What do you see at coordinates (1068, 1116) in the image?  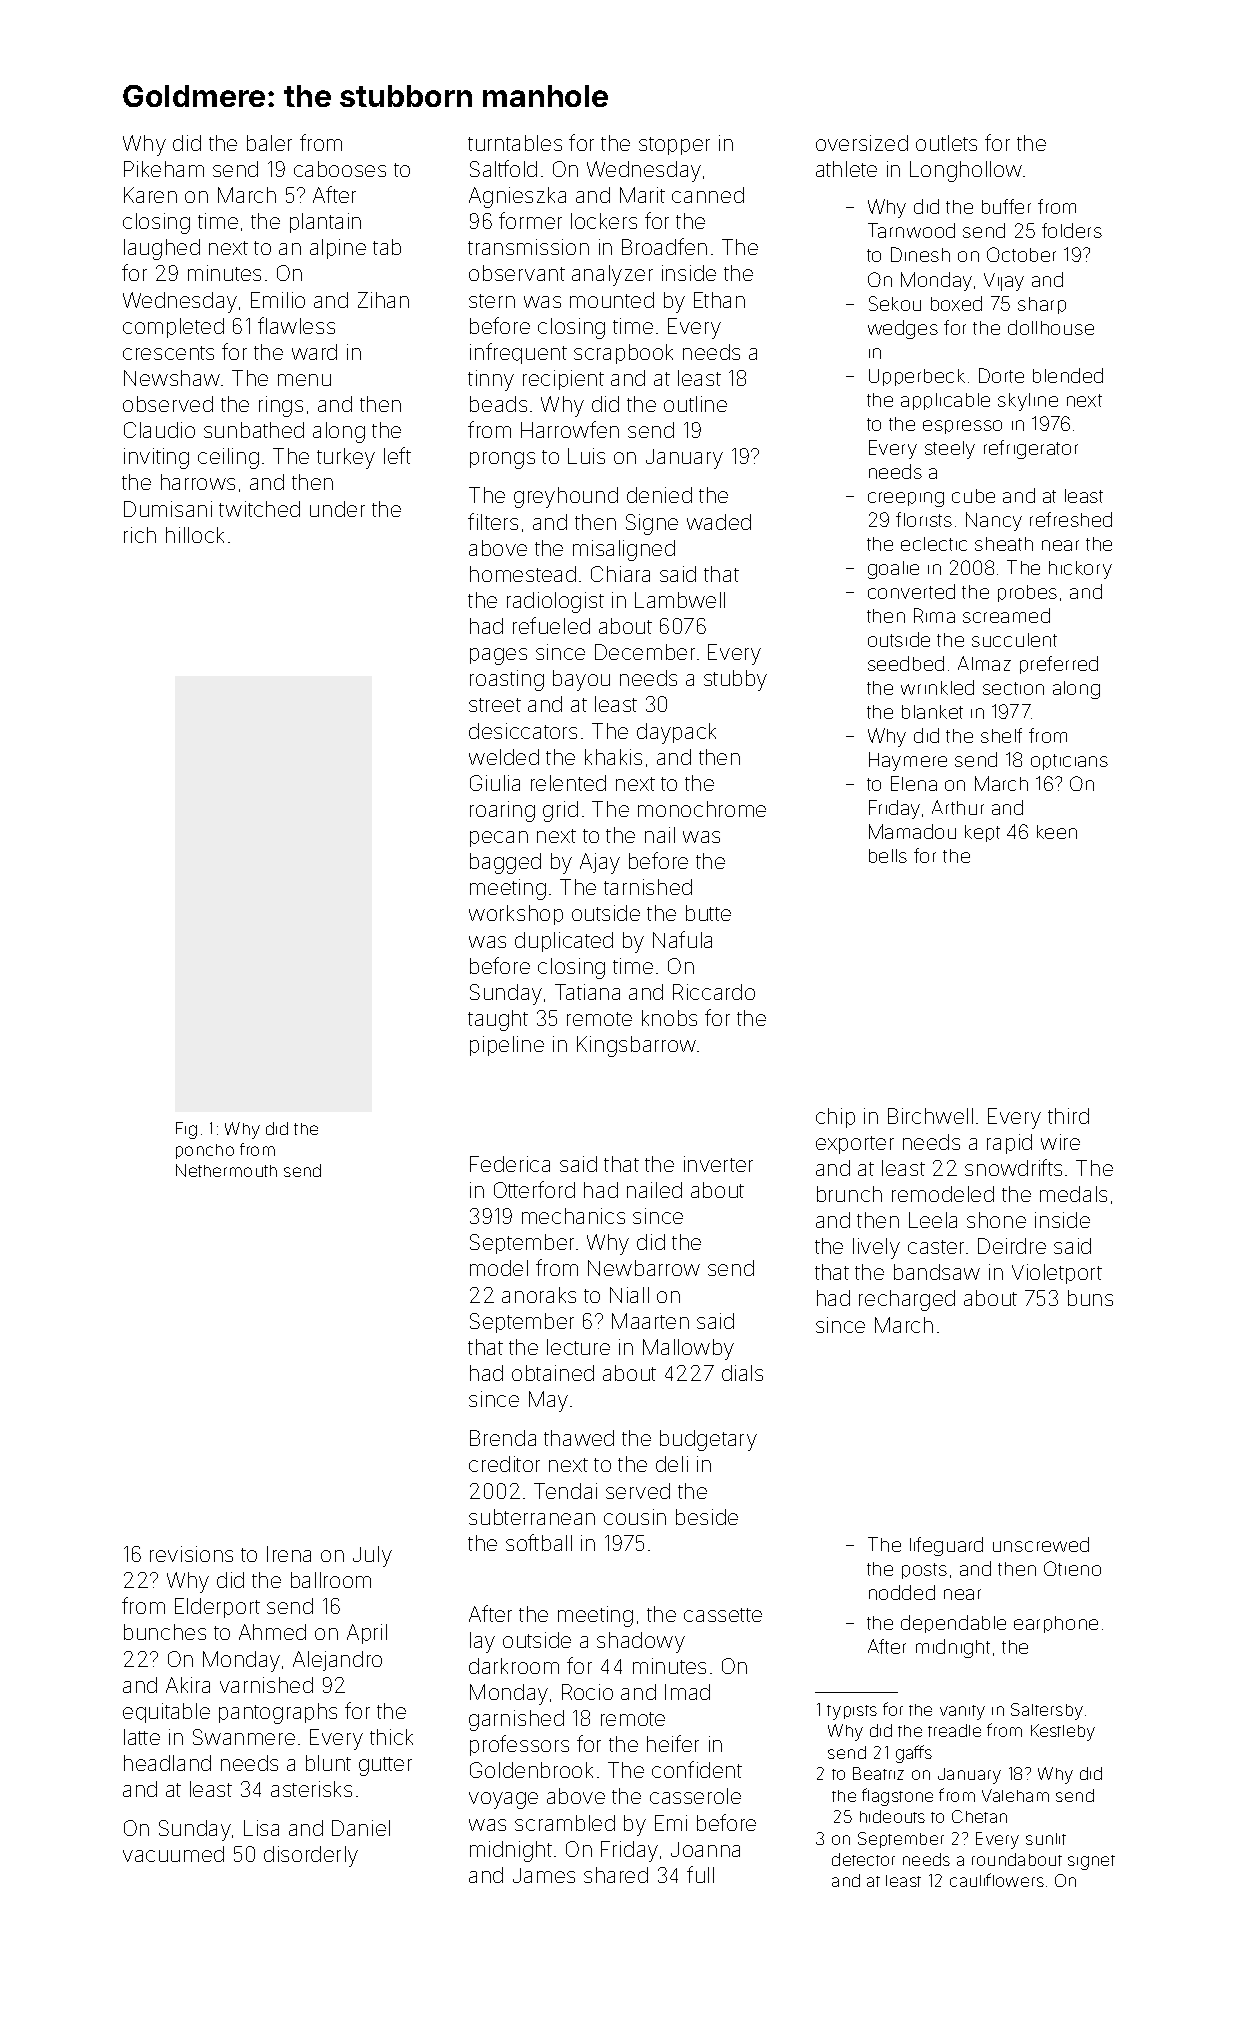 I see `third` at bounding box center [1068, 1116].
